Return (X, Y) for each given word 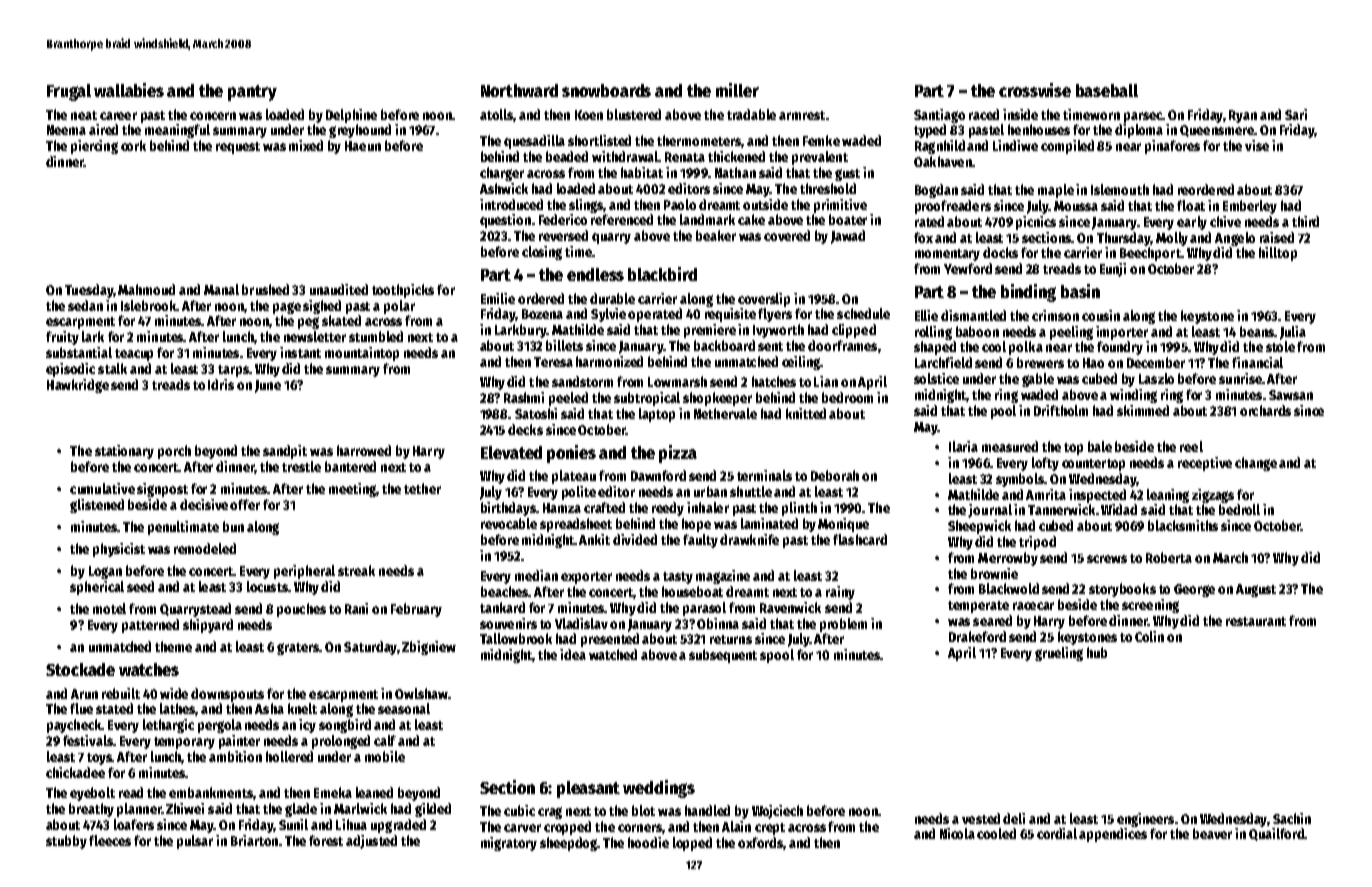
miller (737, 90)
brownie (994, 573)
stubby (66, 842)
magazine (723, 577)
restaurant (1256, 621)
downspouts (227, 695)
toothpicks (403, 291)
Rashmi (524, 397)
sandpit (285, 452)
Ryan (1243, 116)
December (1156, 362)
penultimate (183, 528)
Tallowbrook (516, 638)
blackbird (662, 274)
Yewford (968, 268)
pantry (252, 93)
